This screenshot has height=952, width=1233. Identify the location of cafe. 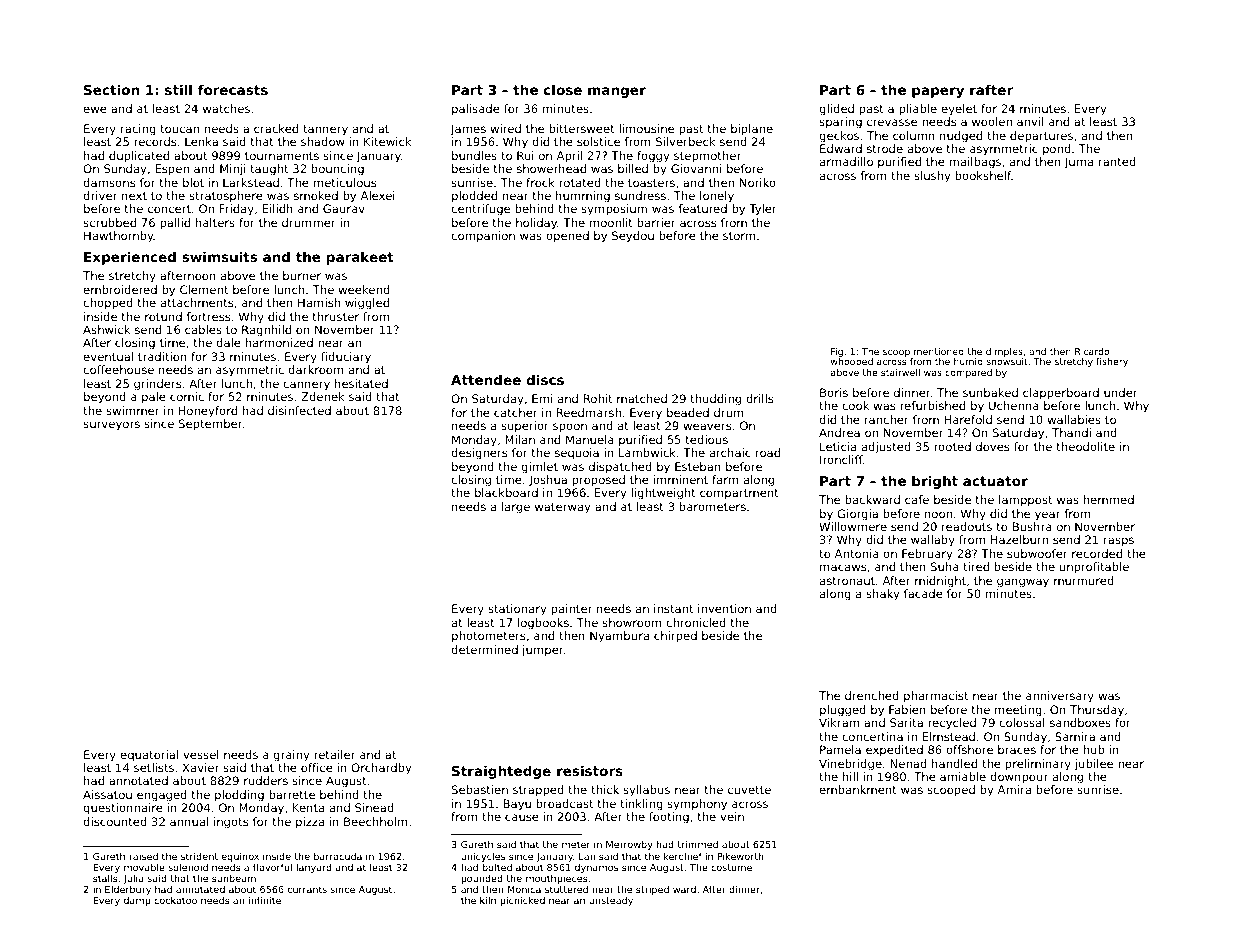
(917, 499).
